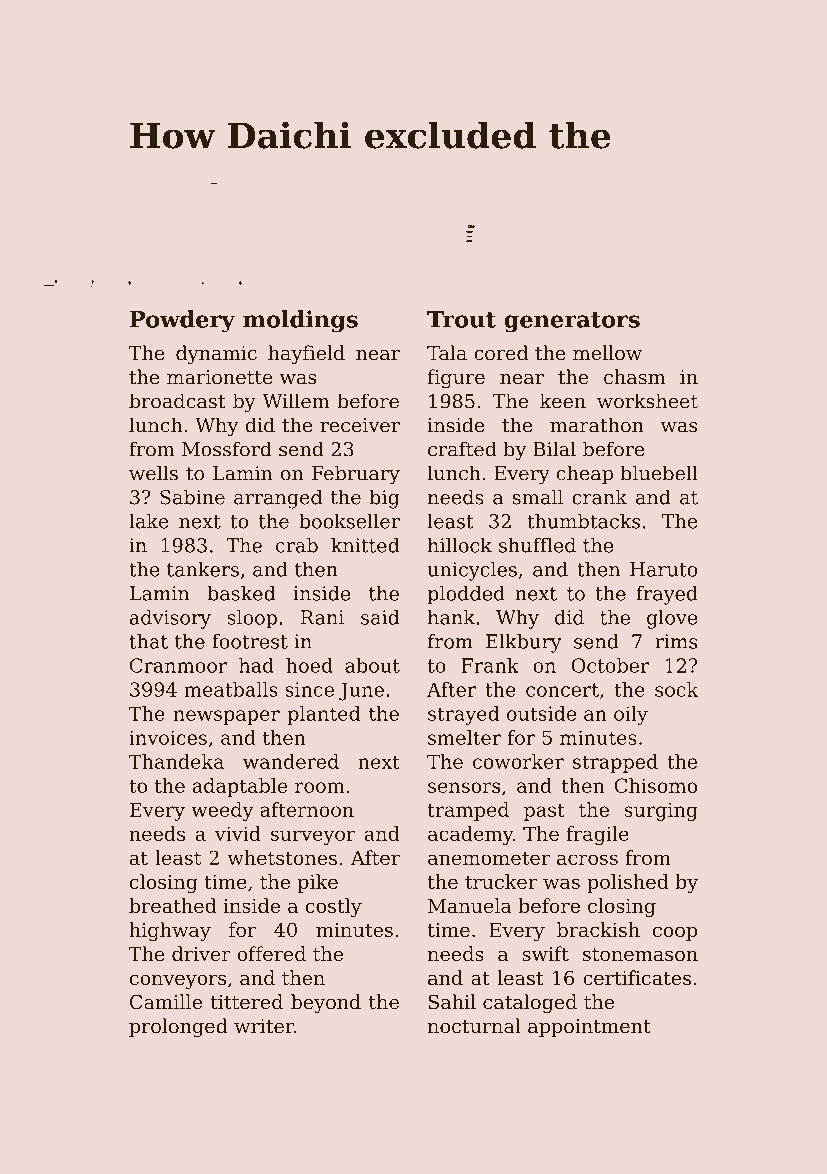 The image size is (827, 1174). What do you see at coordinates (300, 321) in the image?
I see `moldings` at bounding box center [300, 321].
